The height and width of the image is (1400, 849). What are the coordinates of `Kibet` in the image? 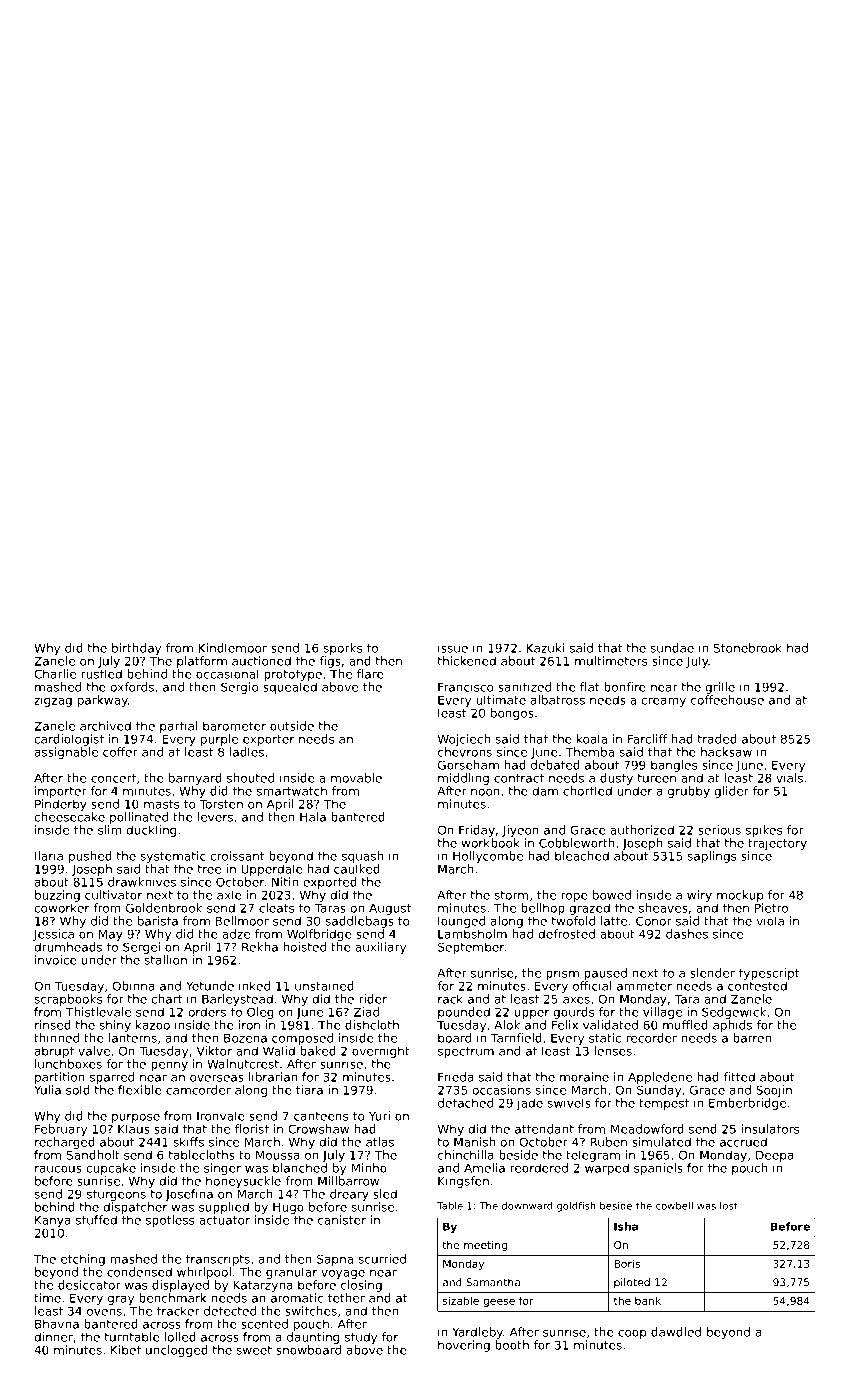 It's located at (126, 1350).
